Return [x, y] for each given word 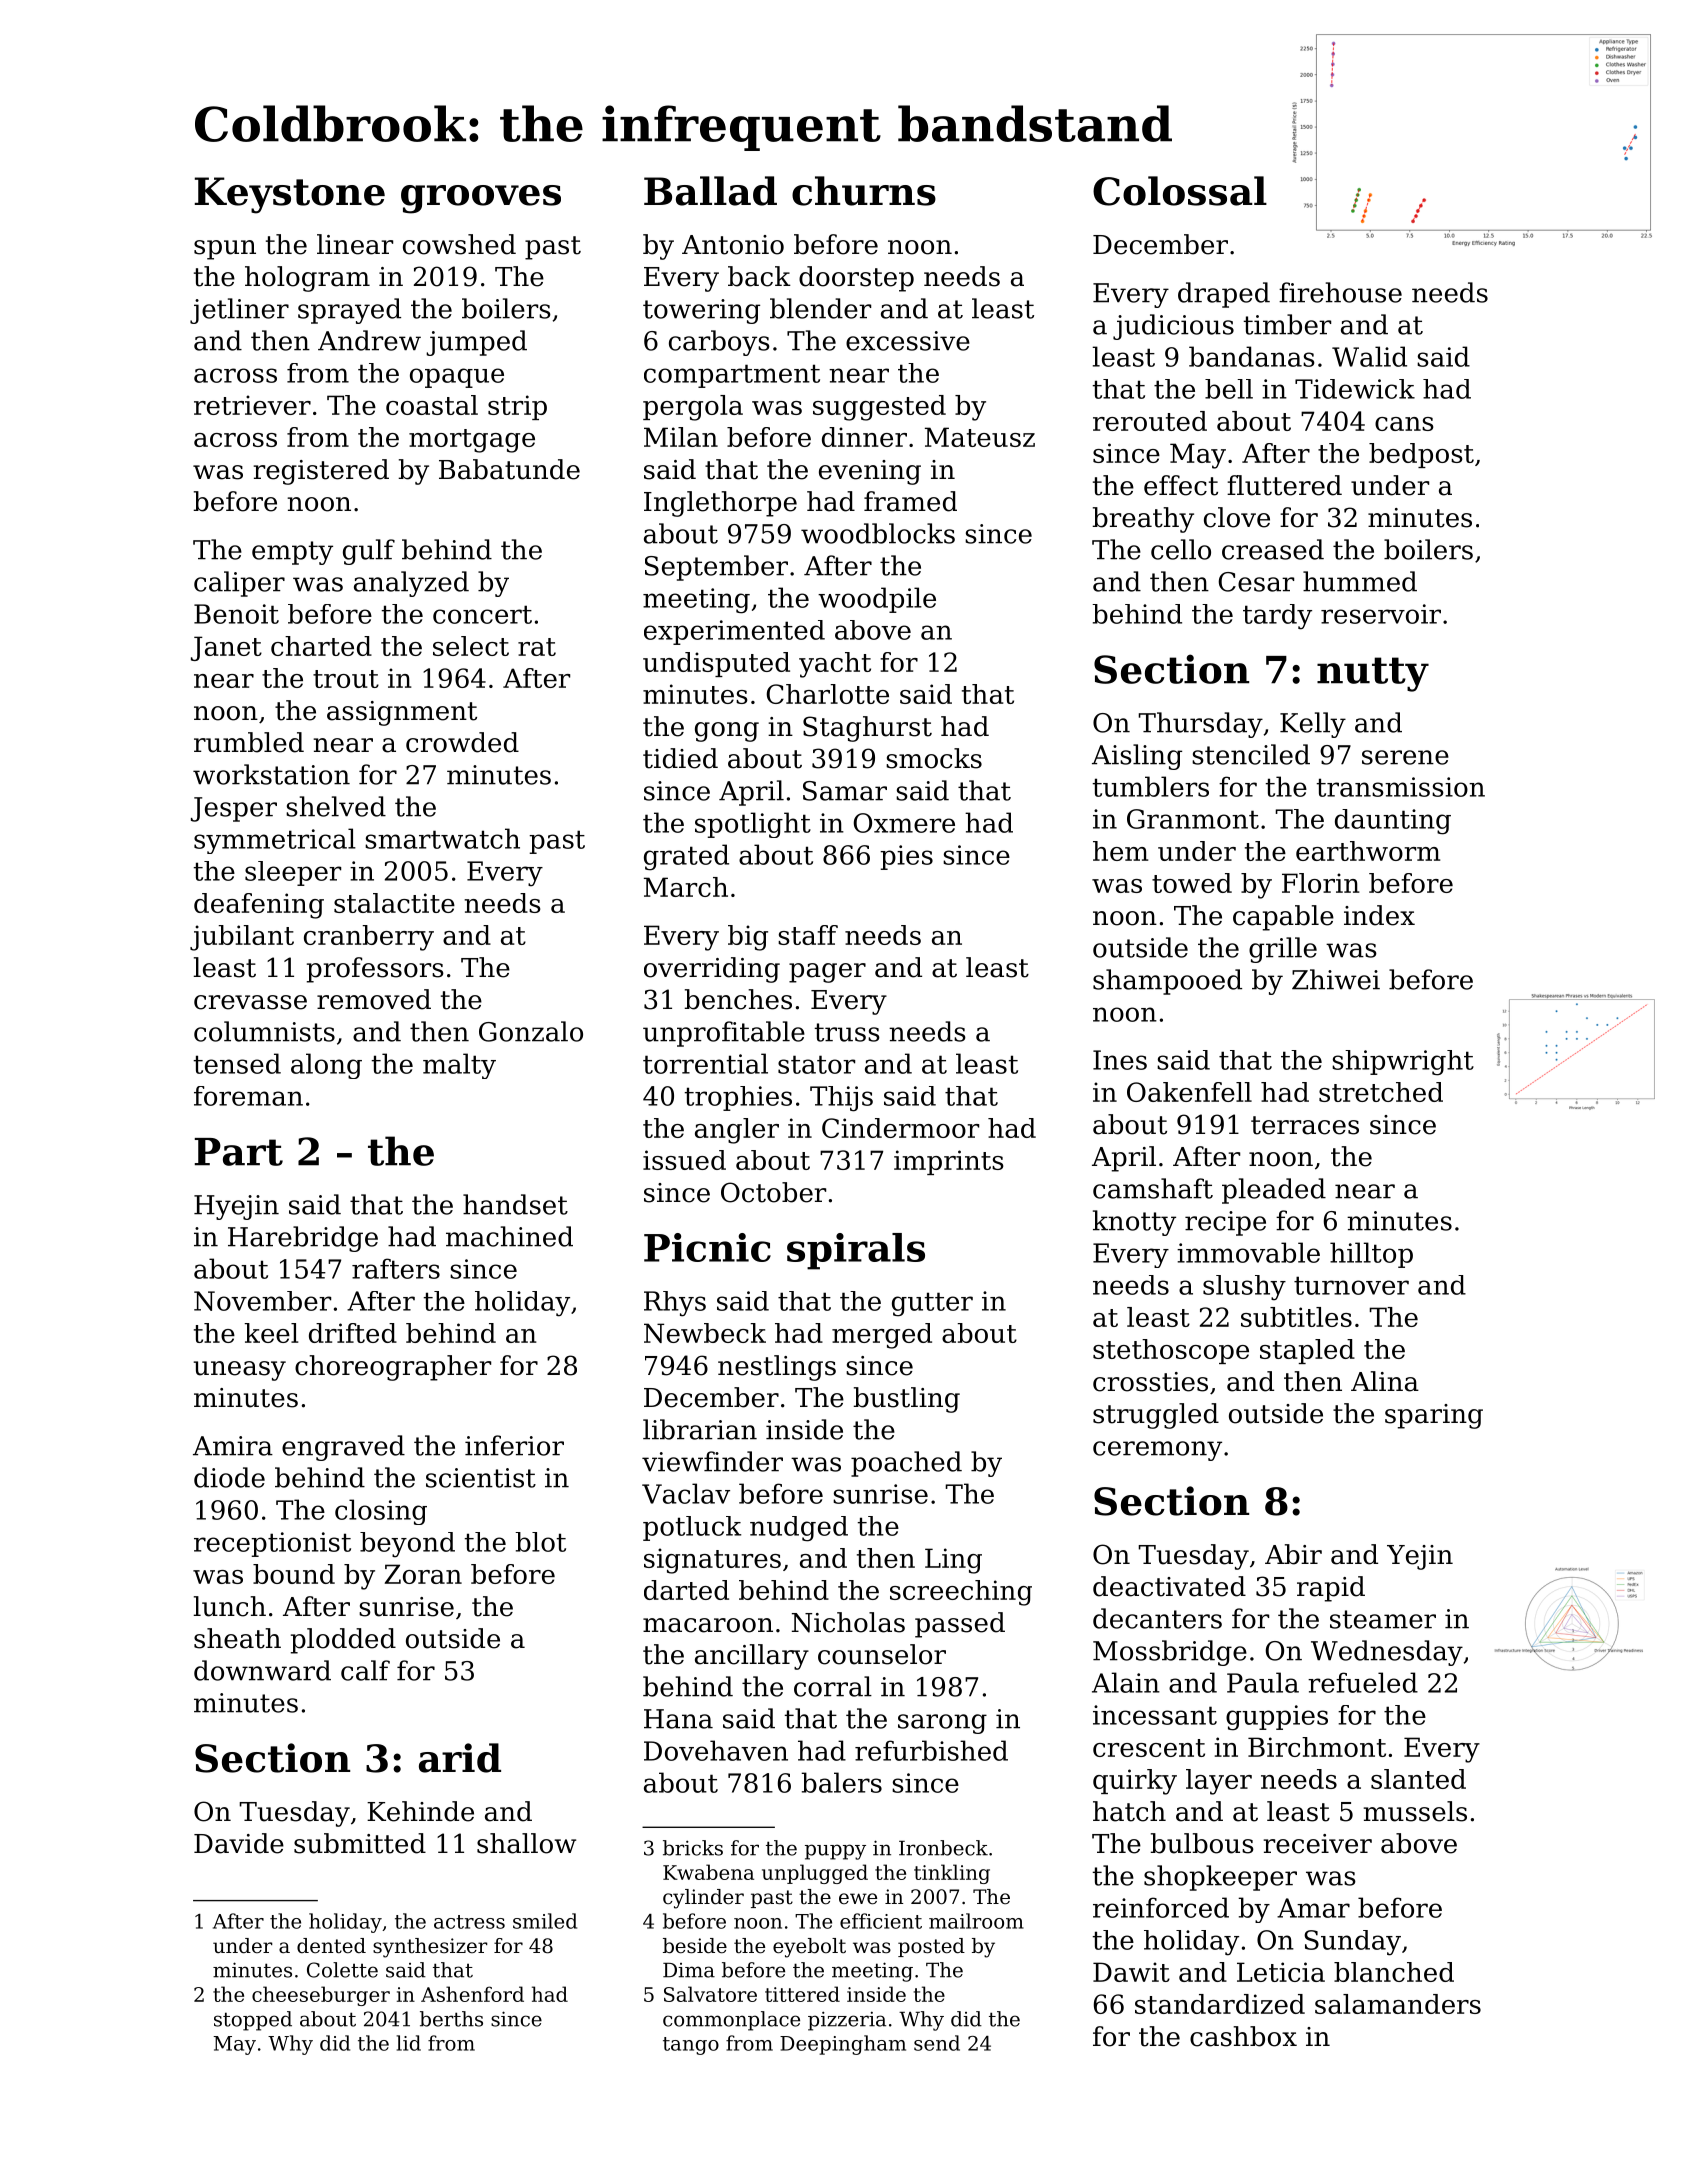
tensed [237, 1063]
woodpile [877, 600]
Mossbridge [1170, 1653]
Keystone [290, 195]
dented [331, 1946]
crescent [1149, 1748]
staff [808, 935]
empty [292, 553]
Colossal [1180, 191]
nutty [1373, 674]
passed [960, 1625]
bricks [693, 1848]
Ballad [710, 191]
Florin [1321, 883]
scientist [481, 1478]
